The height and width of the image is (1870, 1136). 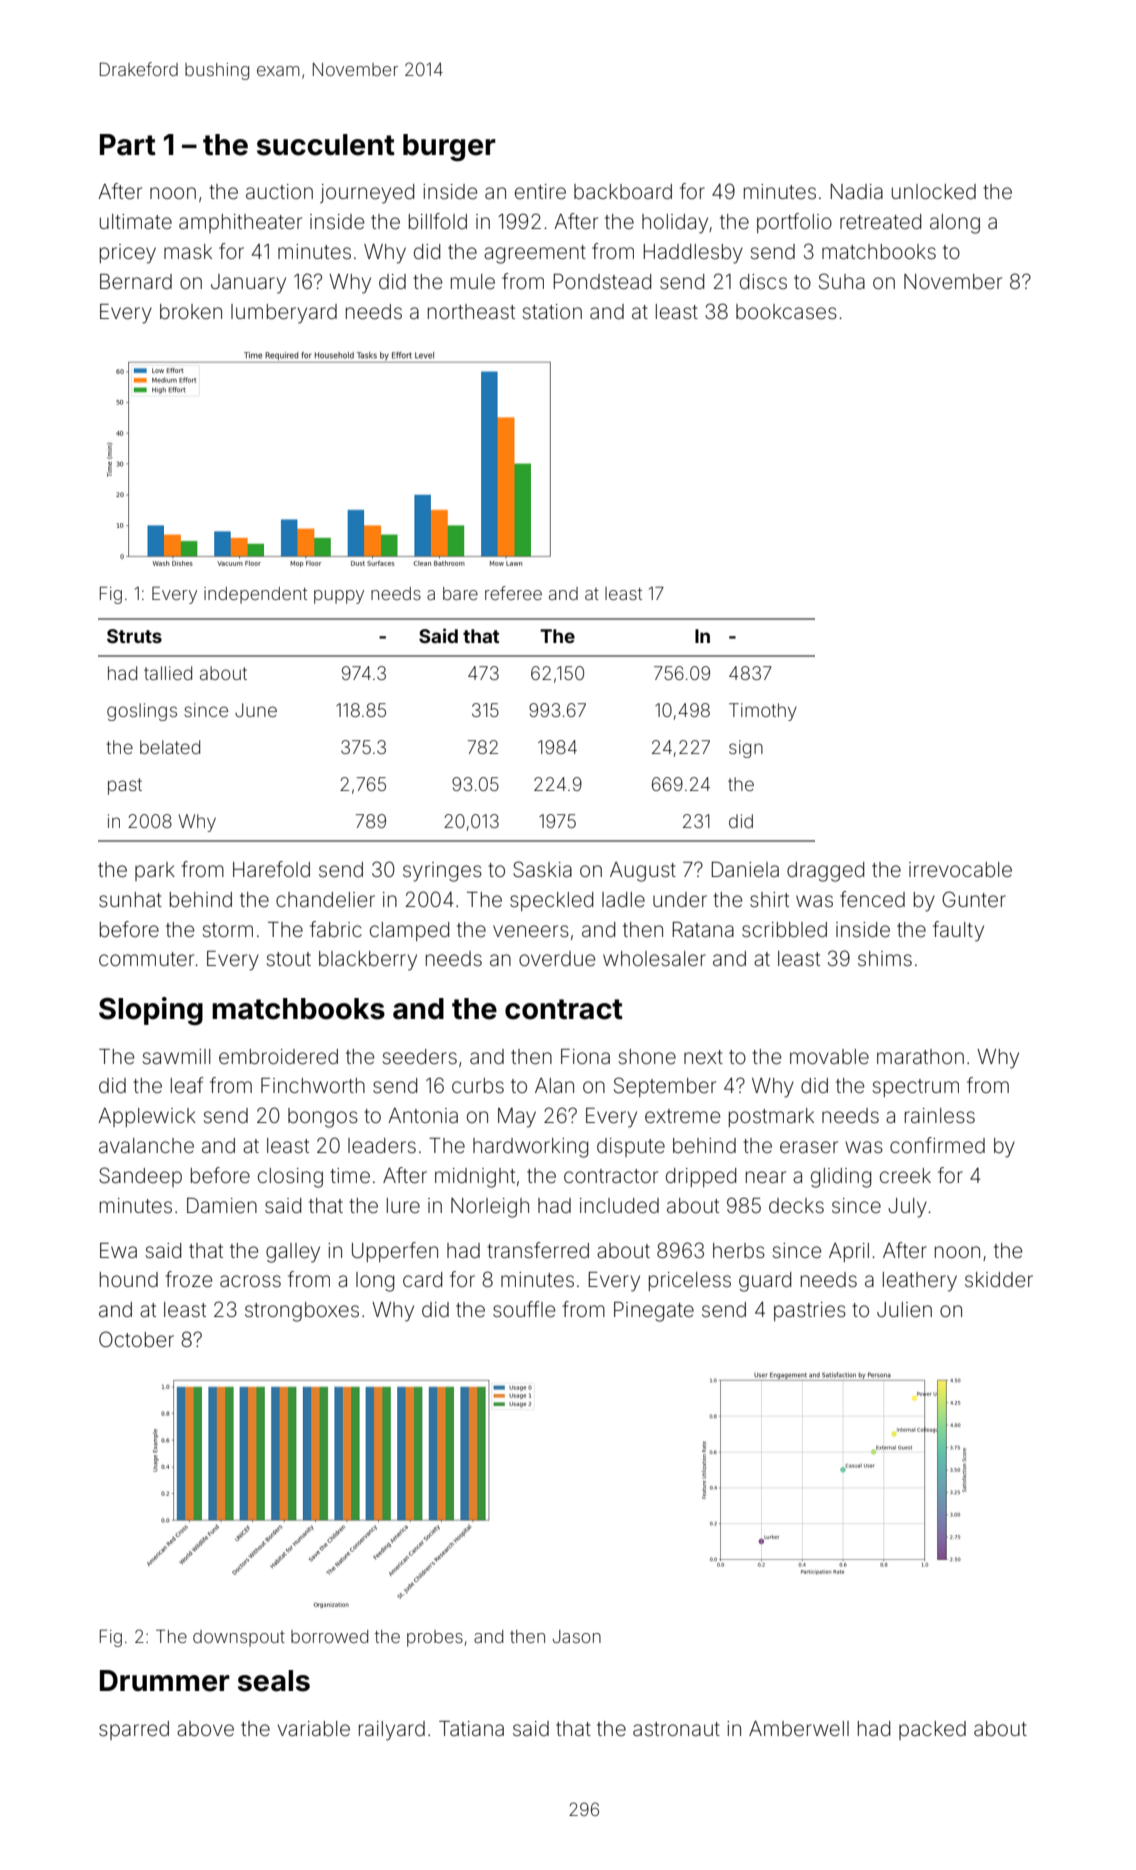 I want to click on variable, so click(x=314, y=1728).
